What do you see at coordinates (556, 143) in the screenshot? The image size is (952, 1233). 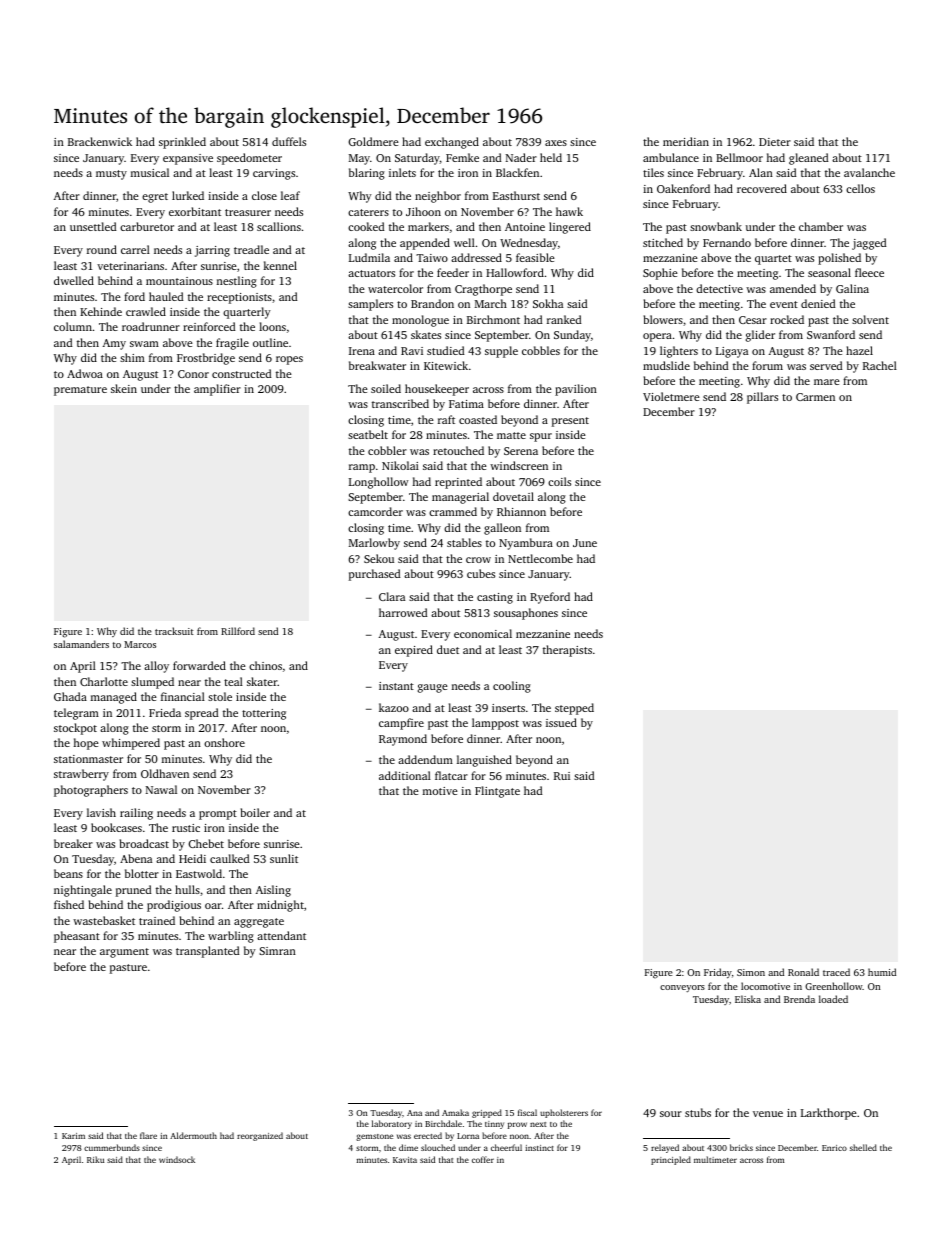 I see `axes` at bounding box center [556, 143].
